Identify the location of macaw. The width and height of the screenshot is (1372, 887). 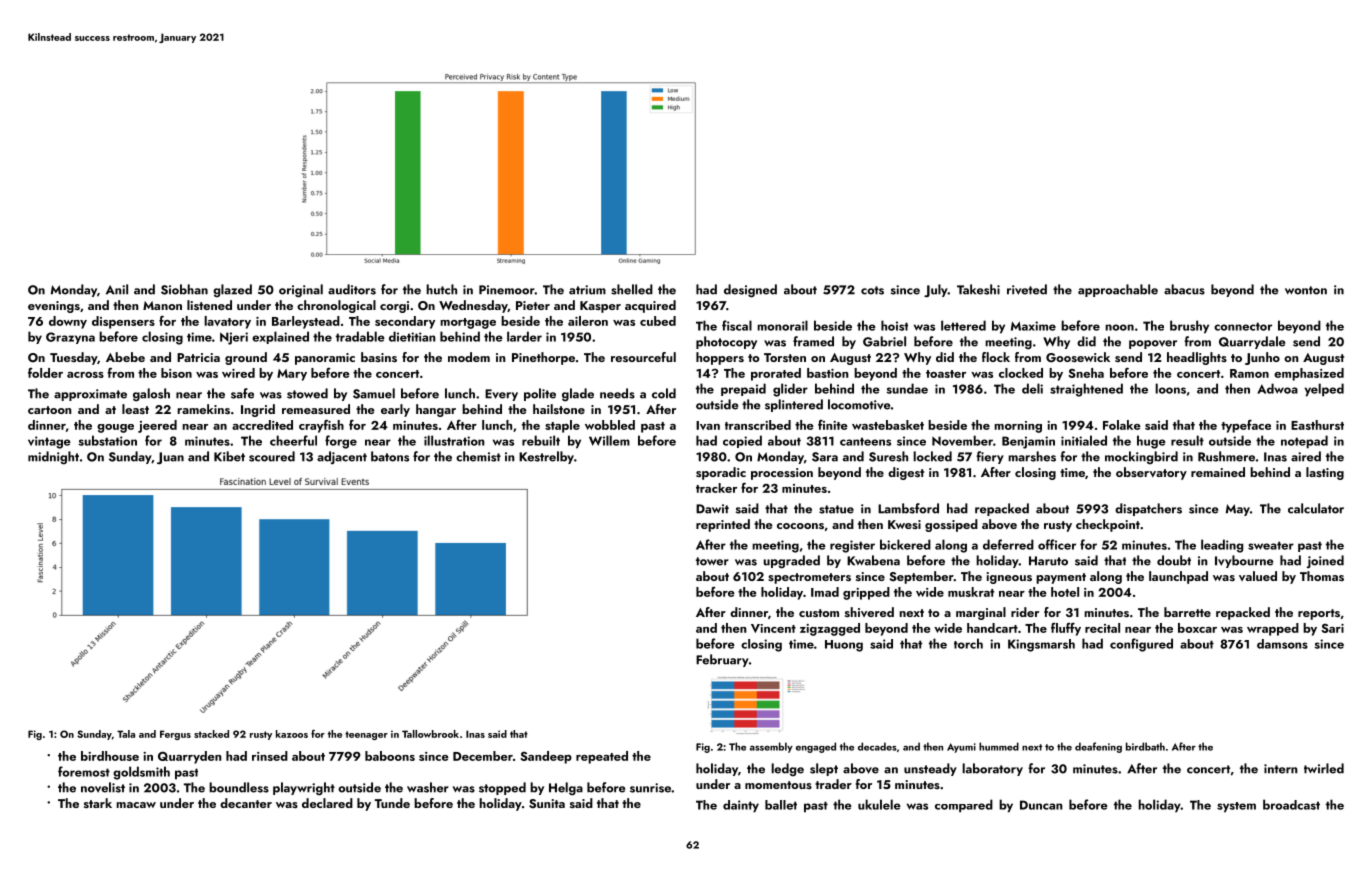
(136, 805).
